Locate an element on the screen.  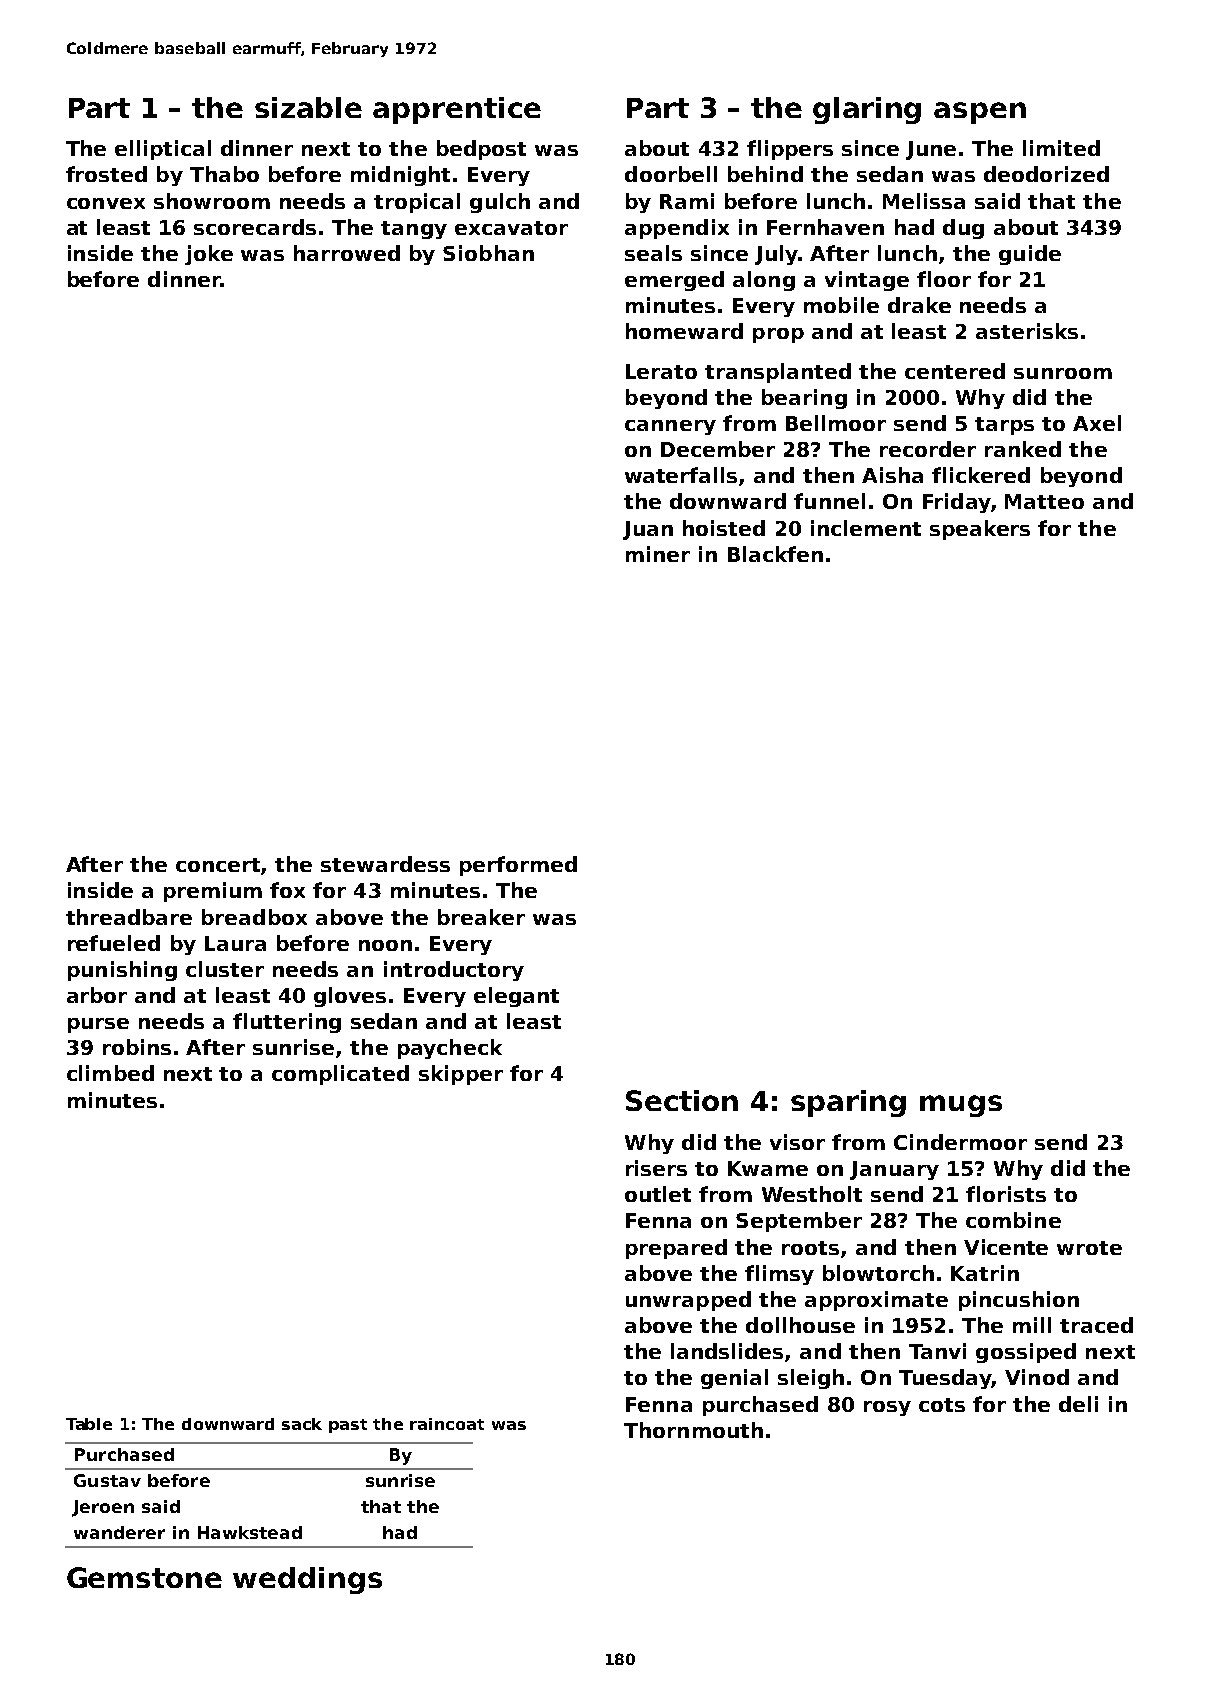
performed is located at coordinates (518, 866).
